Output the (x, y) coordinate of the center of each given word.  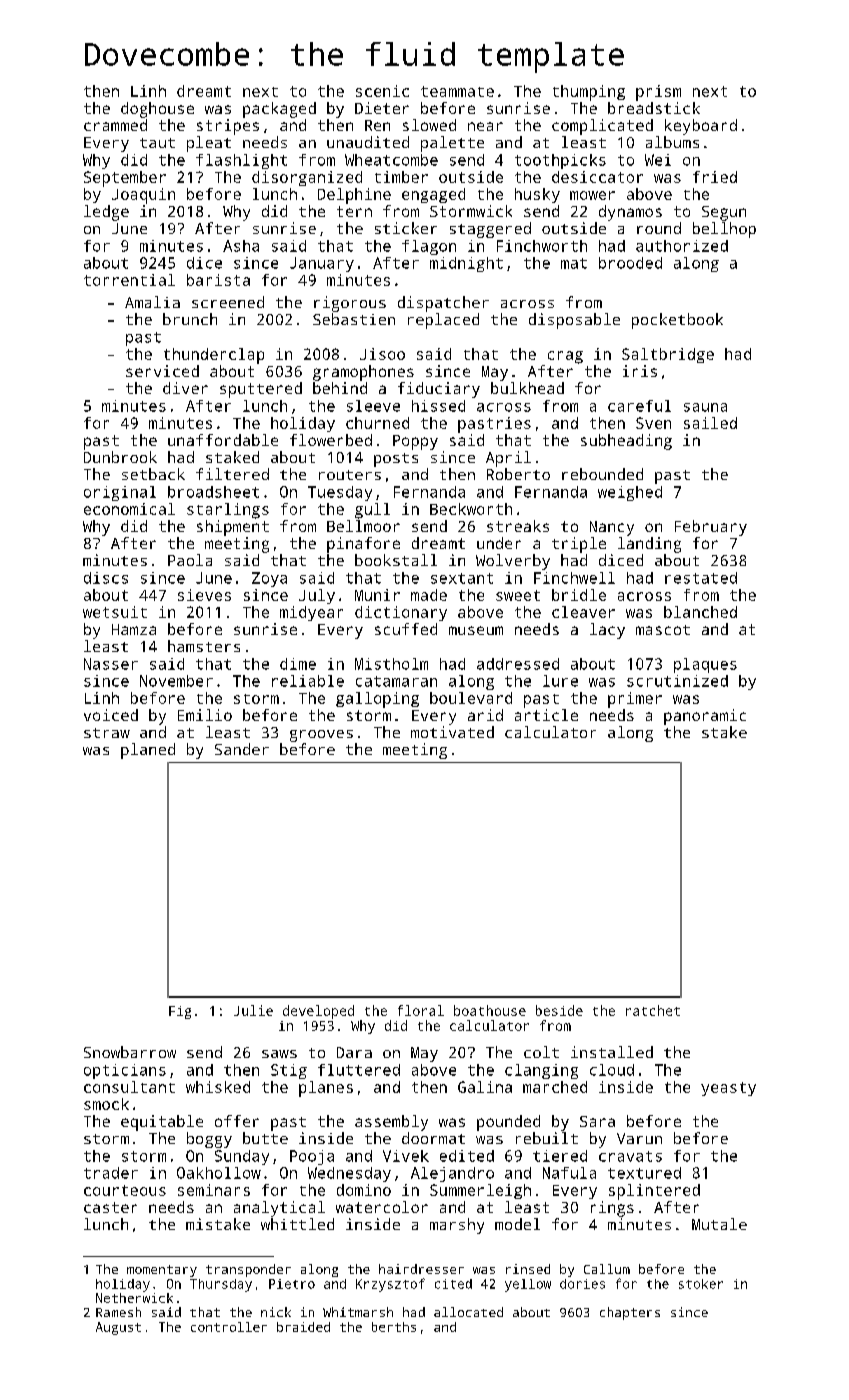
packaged (279, 110)
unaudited (368, 142)
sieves (204, 595)
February (711, 528)
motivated (452, 732)
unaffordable (223, 440)
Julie (253, 1010)
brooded (630, 263)
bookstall (396, 560)
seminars (214, 1190)
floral (421, 1010)
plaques (705, 665)
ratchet (653, 1010)
